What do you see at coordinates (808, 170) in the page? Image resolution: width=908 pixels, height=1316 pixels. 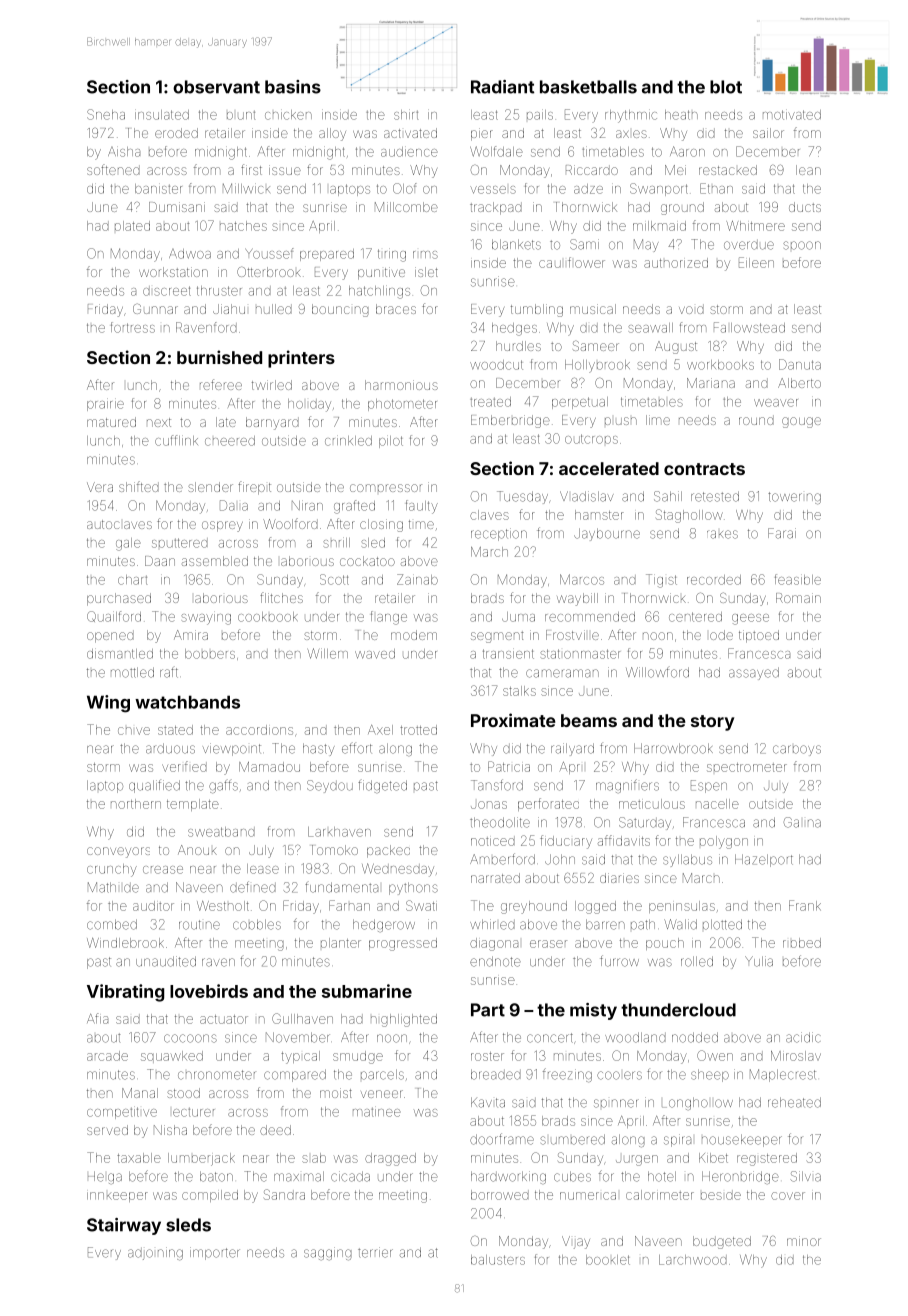 I see `lean` at bounding box center [808, 170].
